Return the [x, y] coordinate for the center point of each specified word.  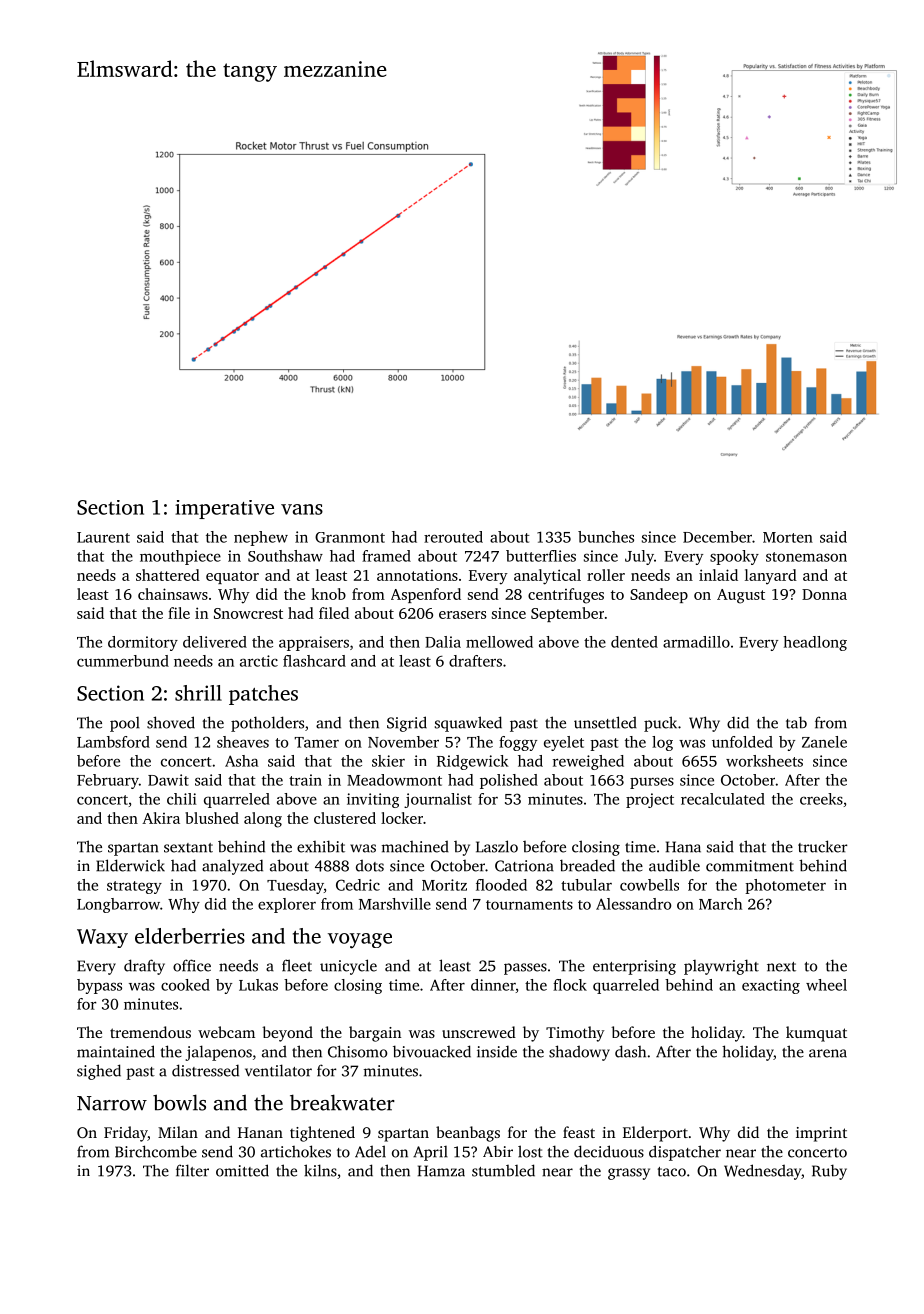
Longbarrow [118, 905]
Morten [788, 537]
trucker [823, 846]
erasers [462, 615]
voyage [360, 941]
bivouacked [432, 1051]
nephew [261, 538]
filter [192, 1170]
